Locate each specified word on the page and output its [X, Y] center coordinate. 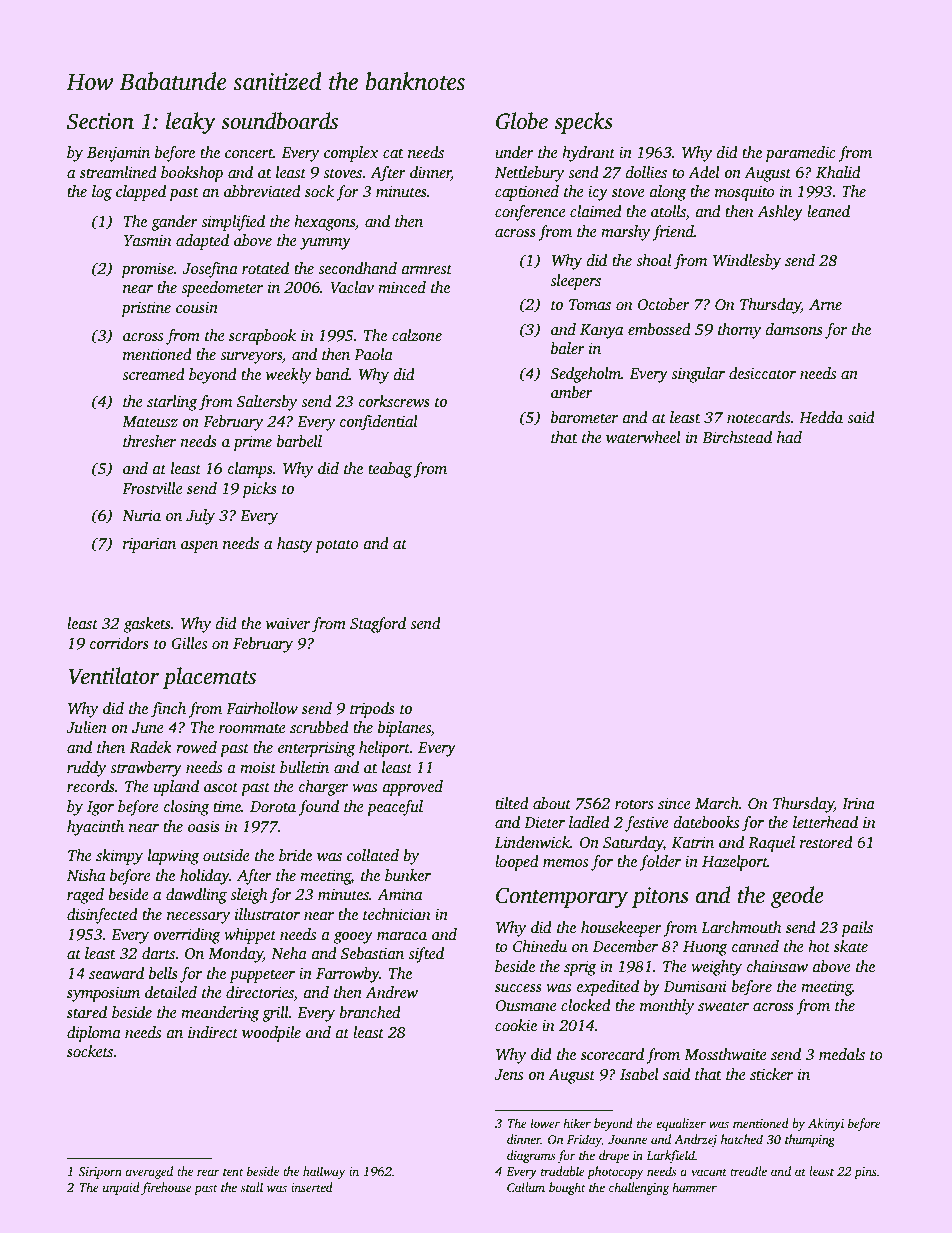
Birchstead [737, 437]
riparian [149, 545]
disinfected [102, 916]
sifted [426, 955]
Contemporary [562, 897]
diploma [94, 1034]
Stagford [378, 625]
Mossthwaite [725, 1054]
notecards [759, 417]
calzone [417, 335]
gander [174, 223]
